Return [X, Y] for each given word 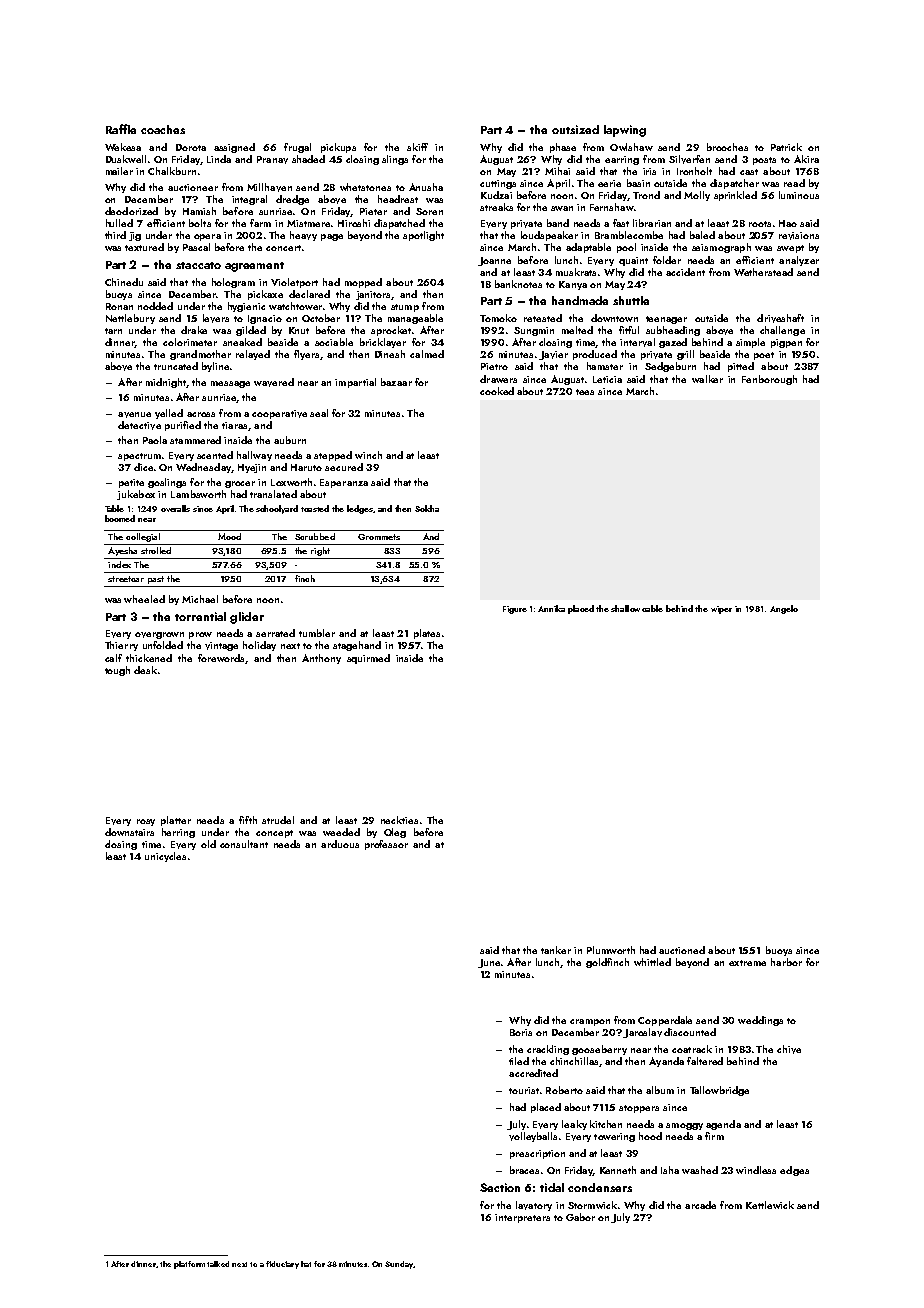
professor [386, 845]
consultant [244, 844]
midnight [166, 383]
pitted [741, 367]
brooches [727, 147]
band [558, 223]
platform [189, 1265]
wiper [721, 610]
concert [283, 248]
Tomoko [498, 318]
